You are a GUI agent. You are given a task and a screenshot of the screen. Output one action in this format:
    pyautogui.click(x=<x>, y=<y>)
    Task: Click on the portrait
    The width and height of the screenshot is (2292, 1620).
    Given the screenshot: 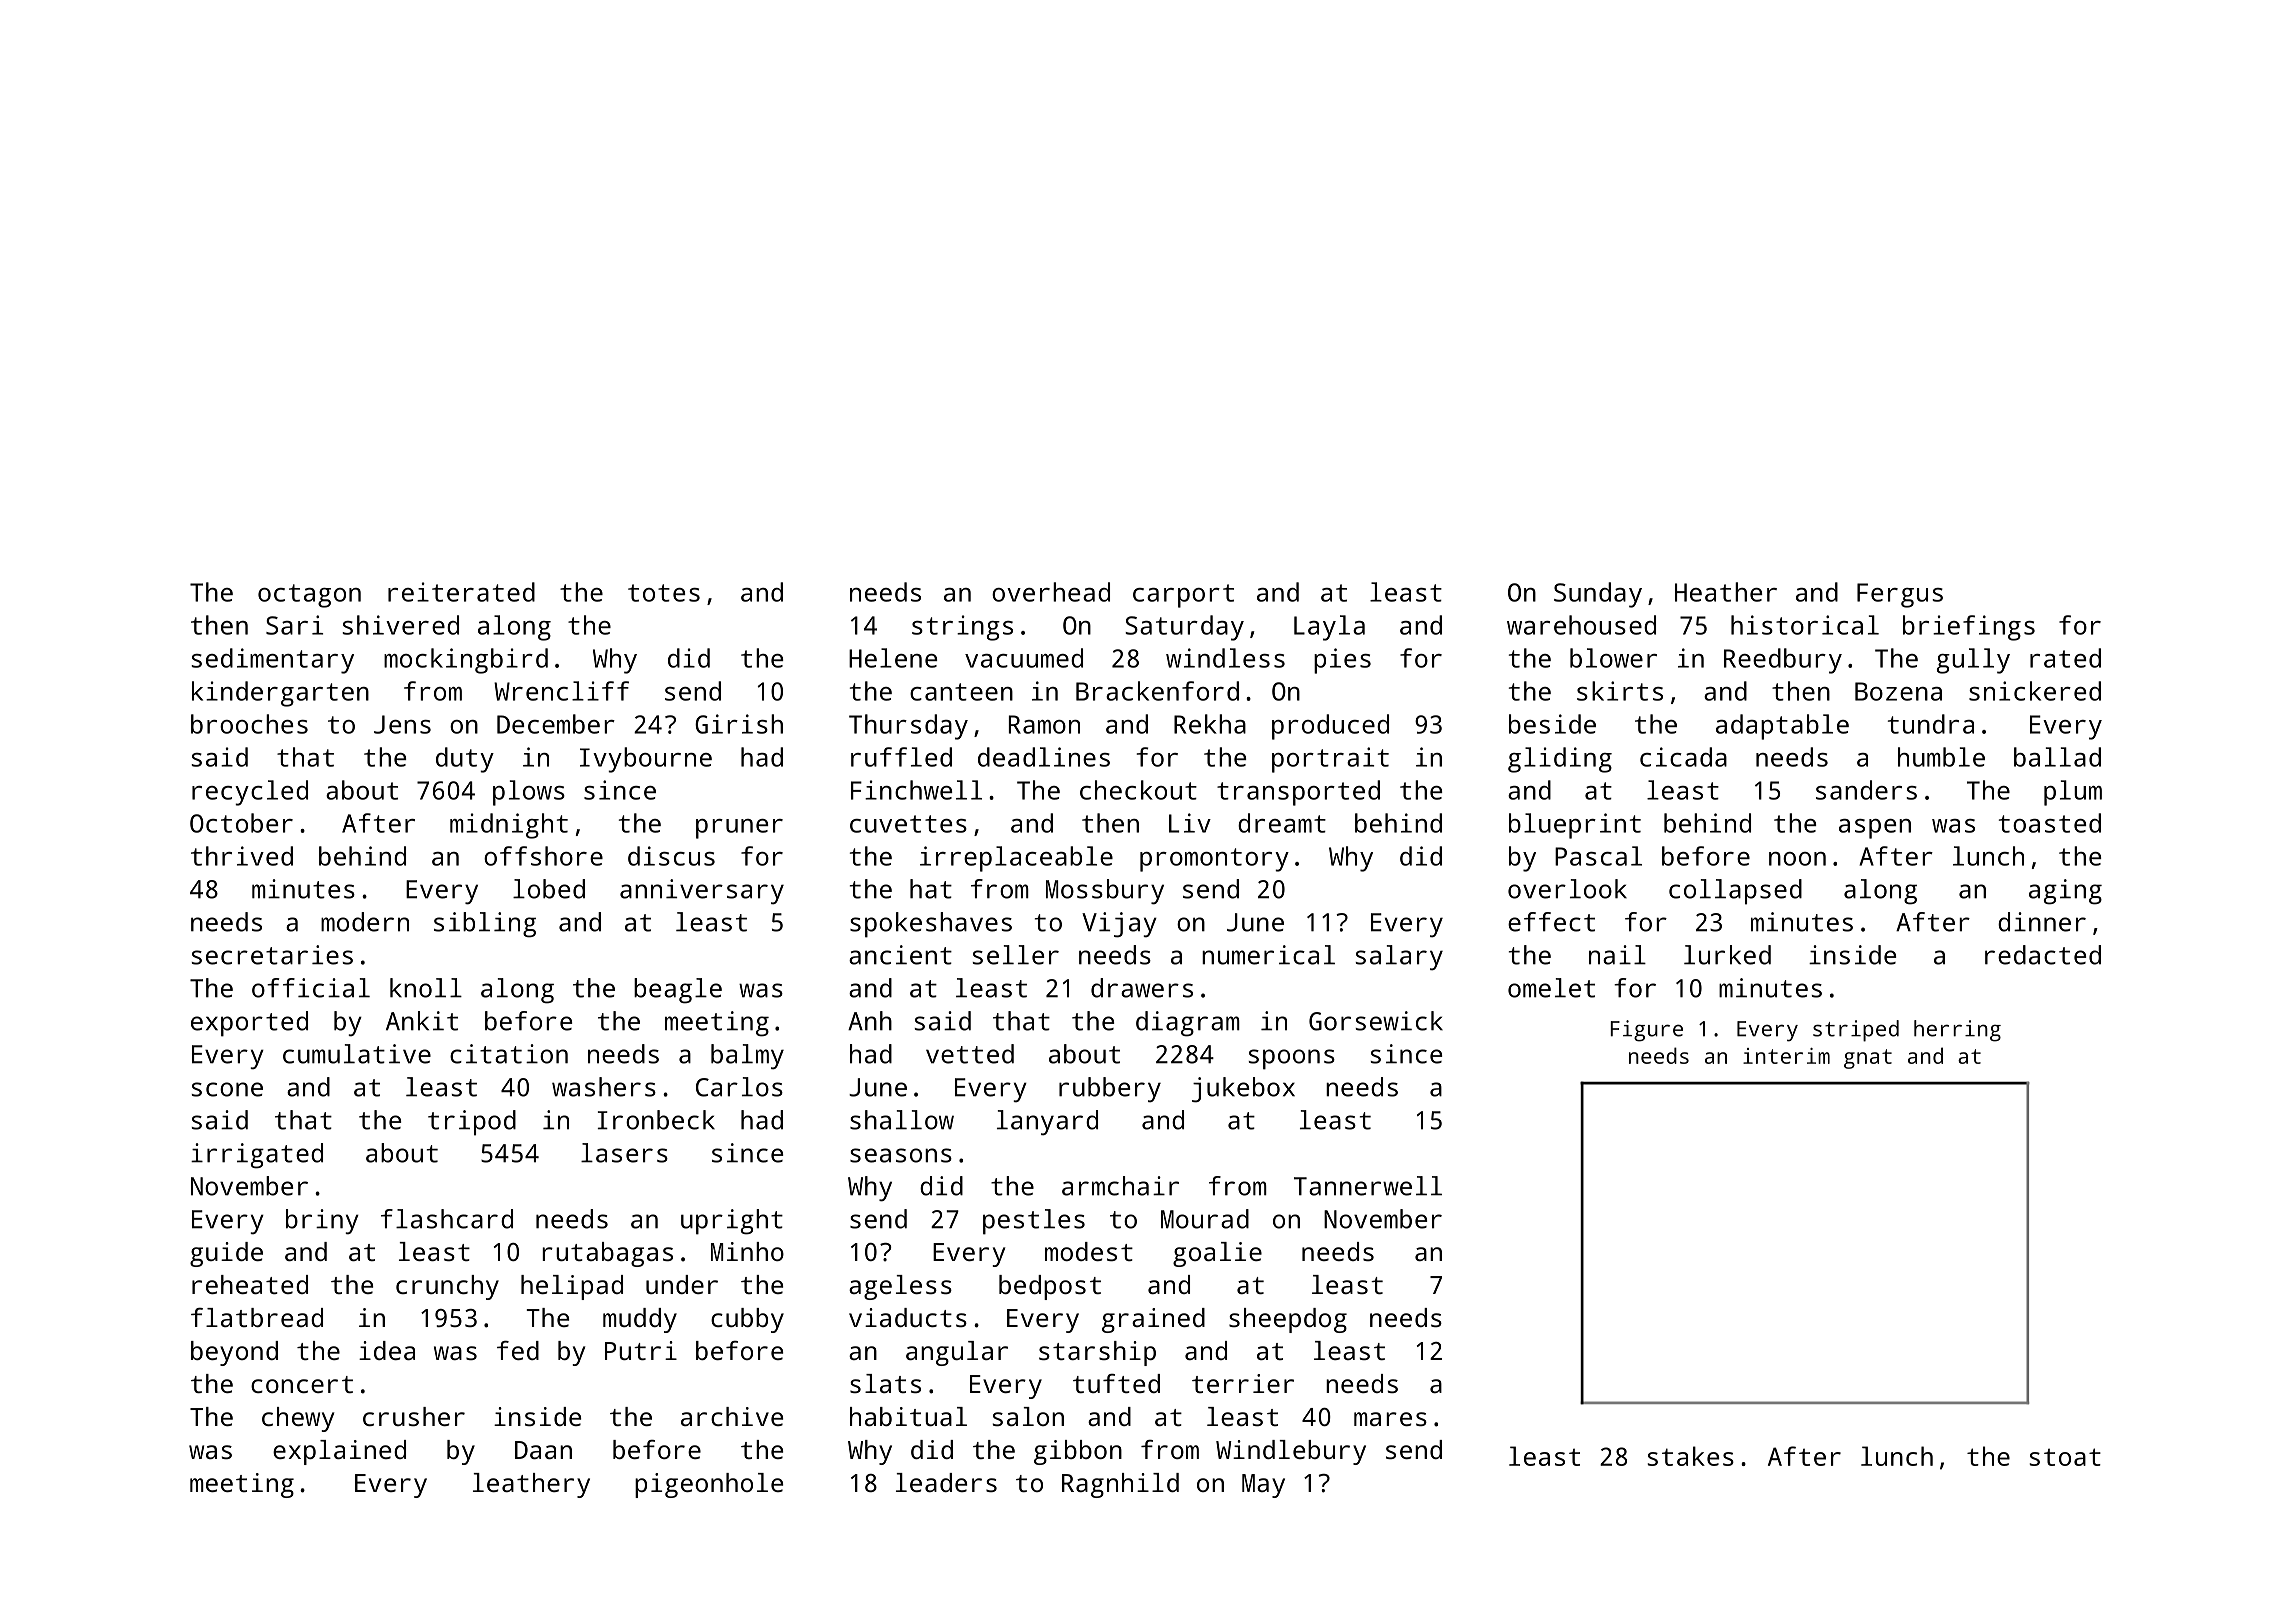 What is the action you would take?
    pyautogui.click(x=1330, y=760)
